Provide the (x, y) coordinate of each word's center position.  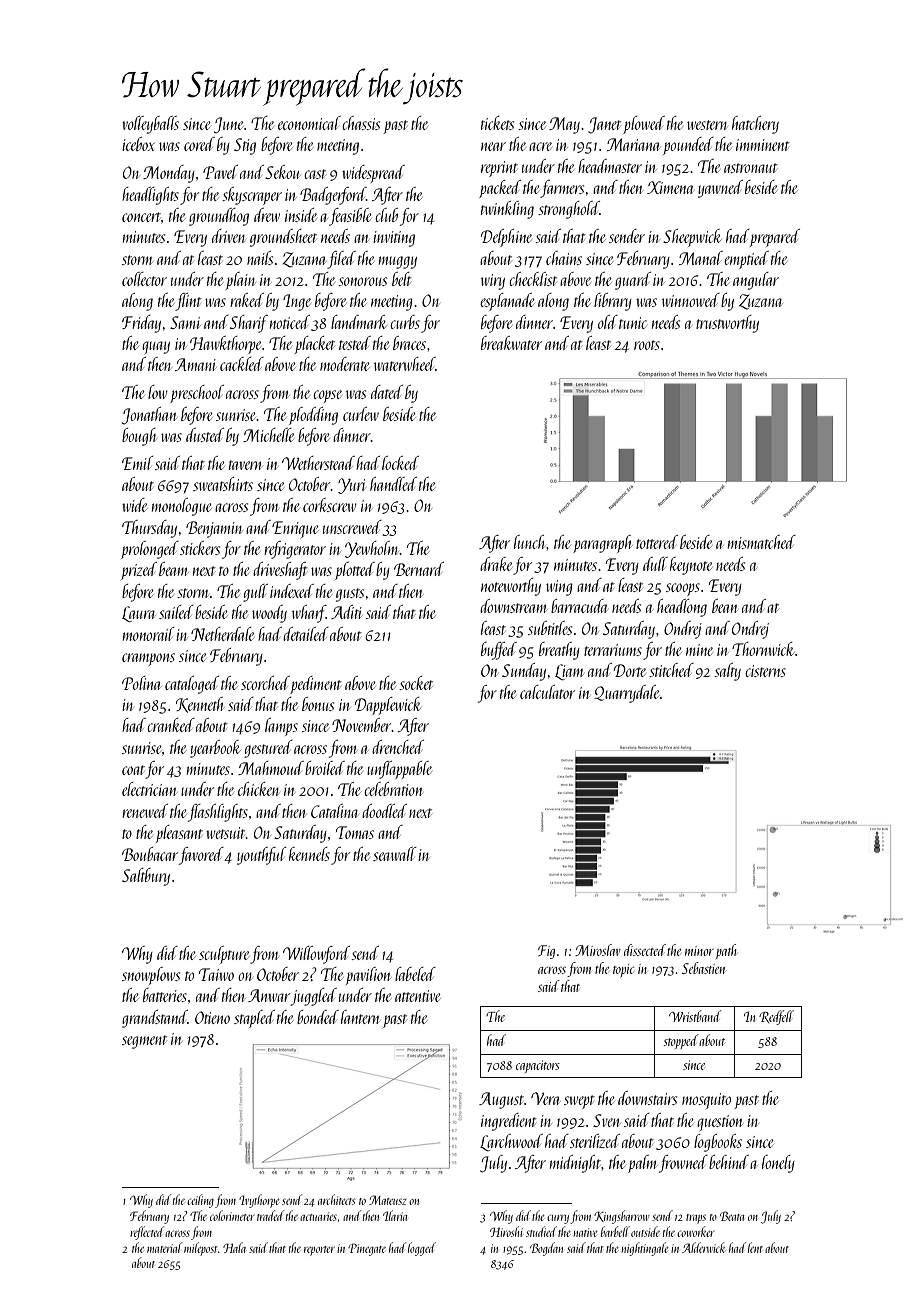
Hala (234, 1247)
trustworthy (727, 324)
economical (309, 123)
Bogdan (546, 1249)
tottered (657, 542)
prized (139, 571)
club (386, 215)
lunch (530, 542)
